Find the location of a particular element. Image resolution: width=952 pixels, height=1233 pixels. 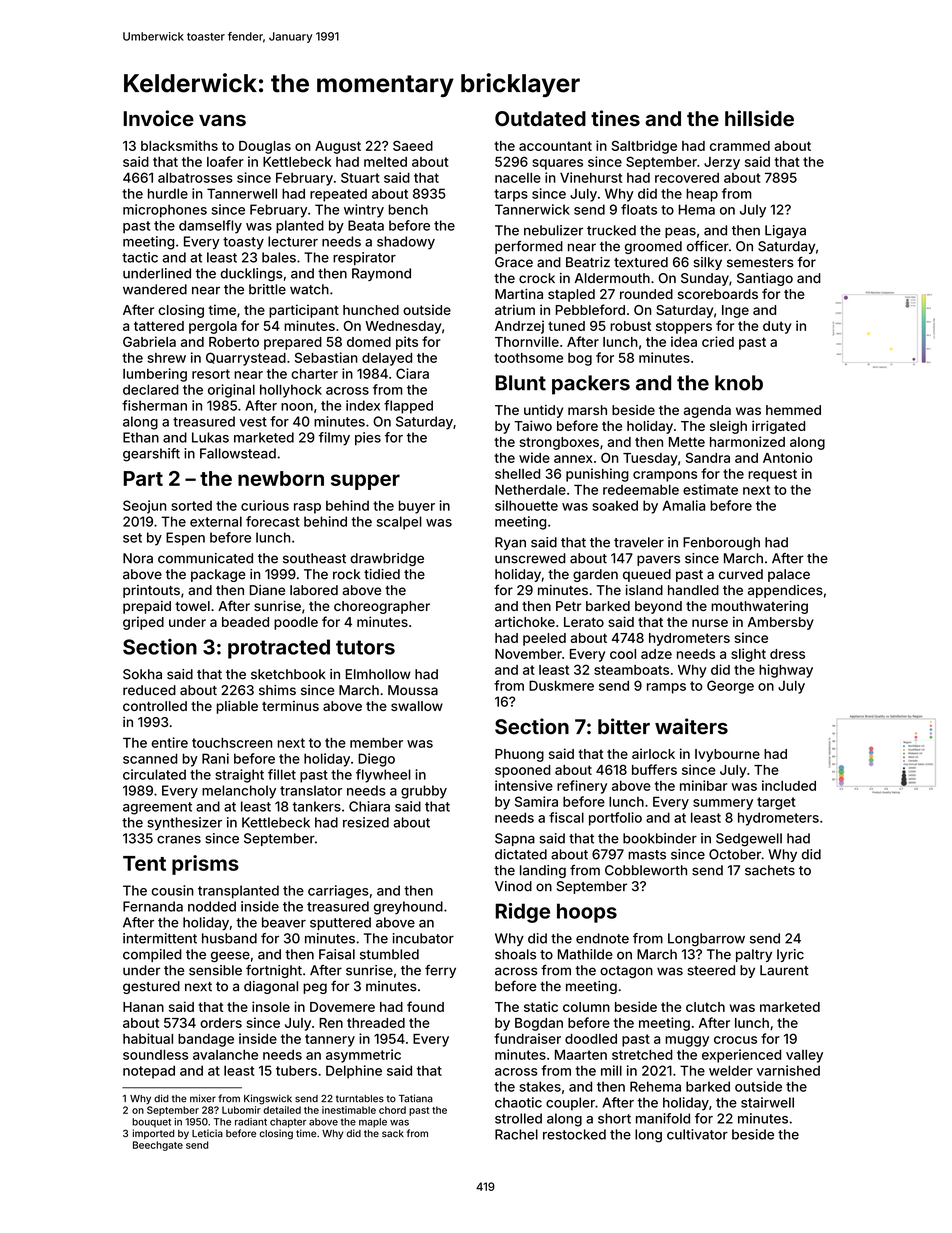

chaotic is located at coordinates (518, 1102).
